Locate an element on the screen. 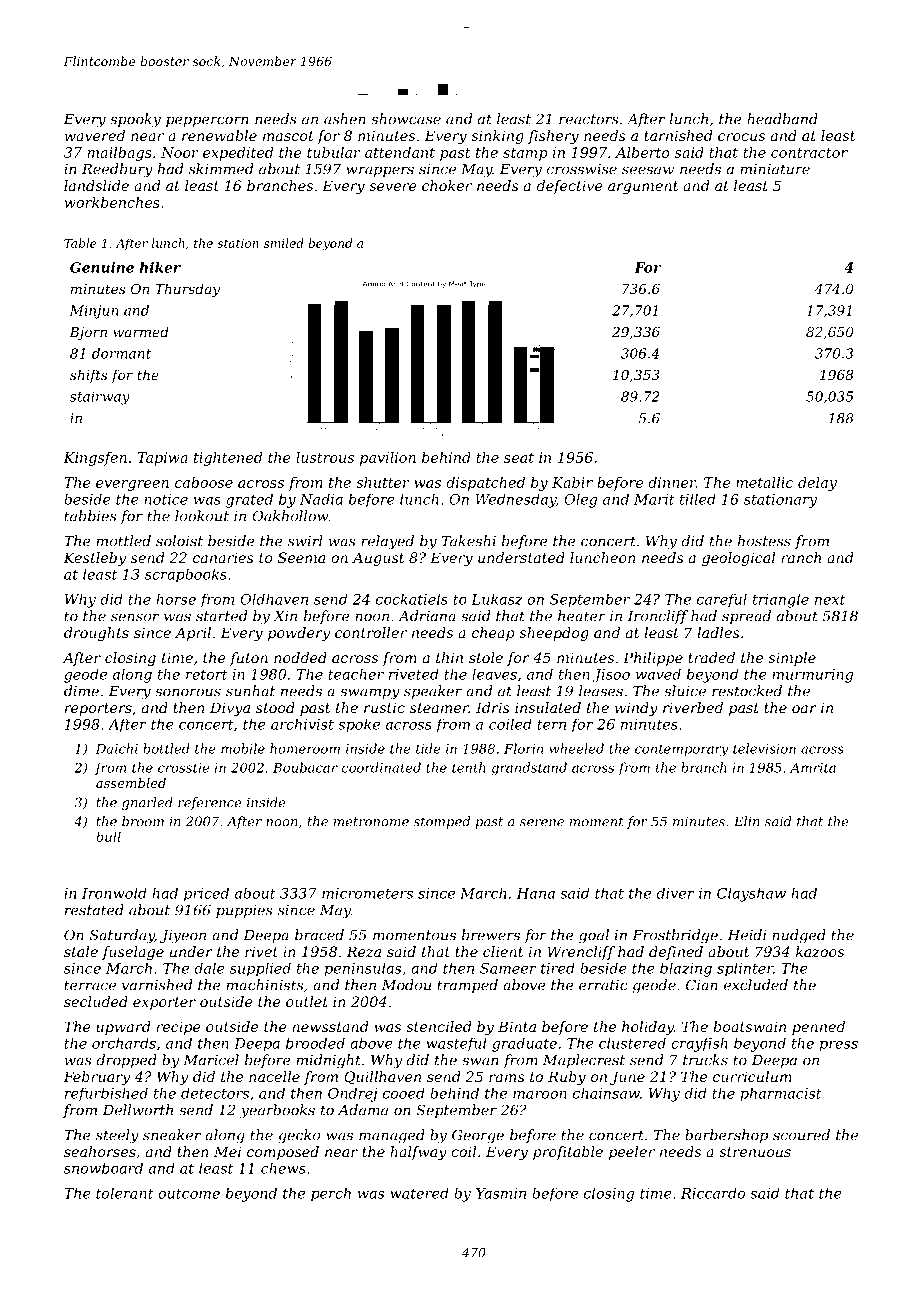  contractor is located at coordinates (809, 153).
